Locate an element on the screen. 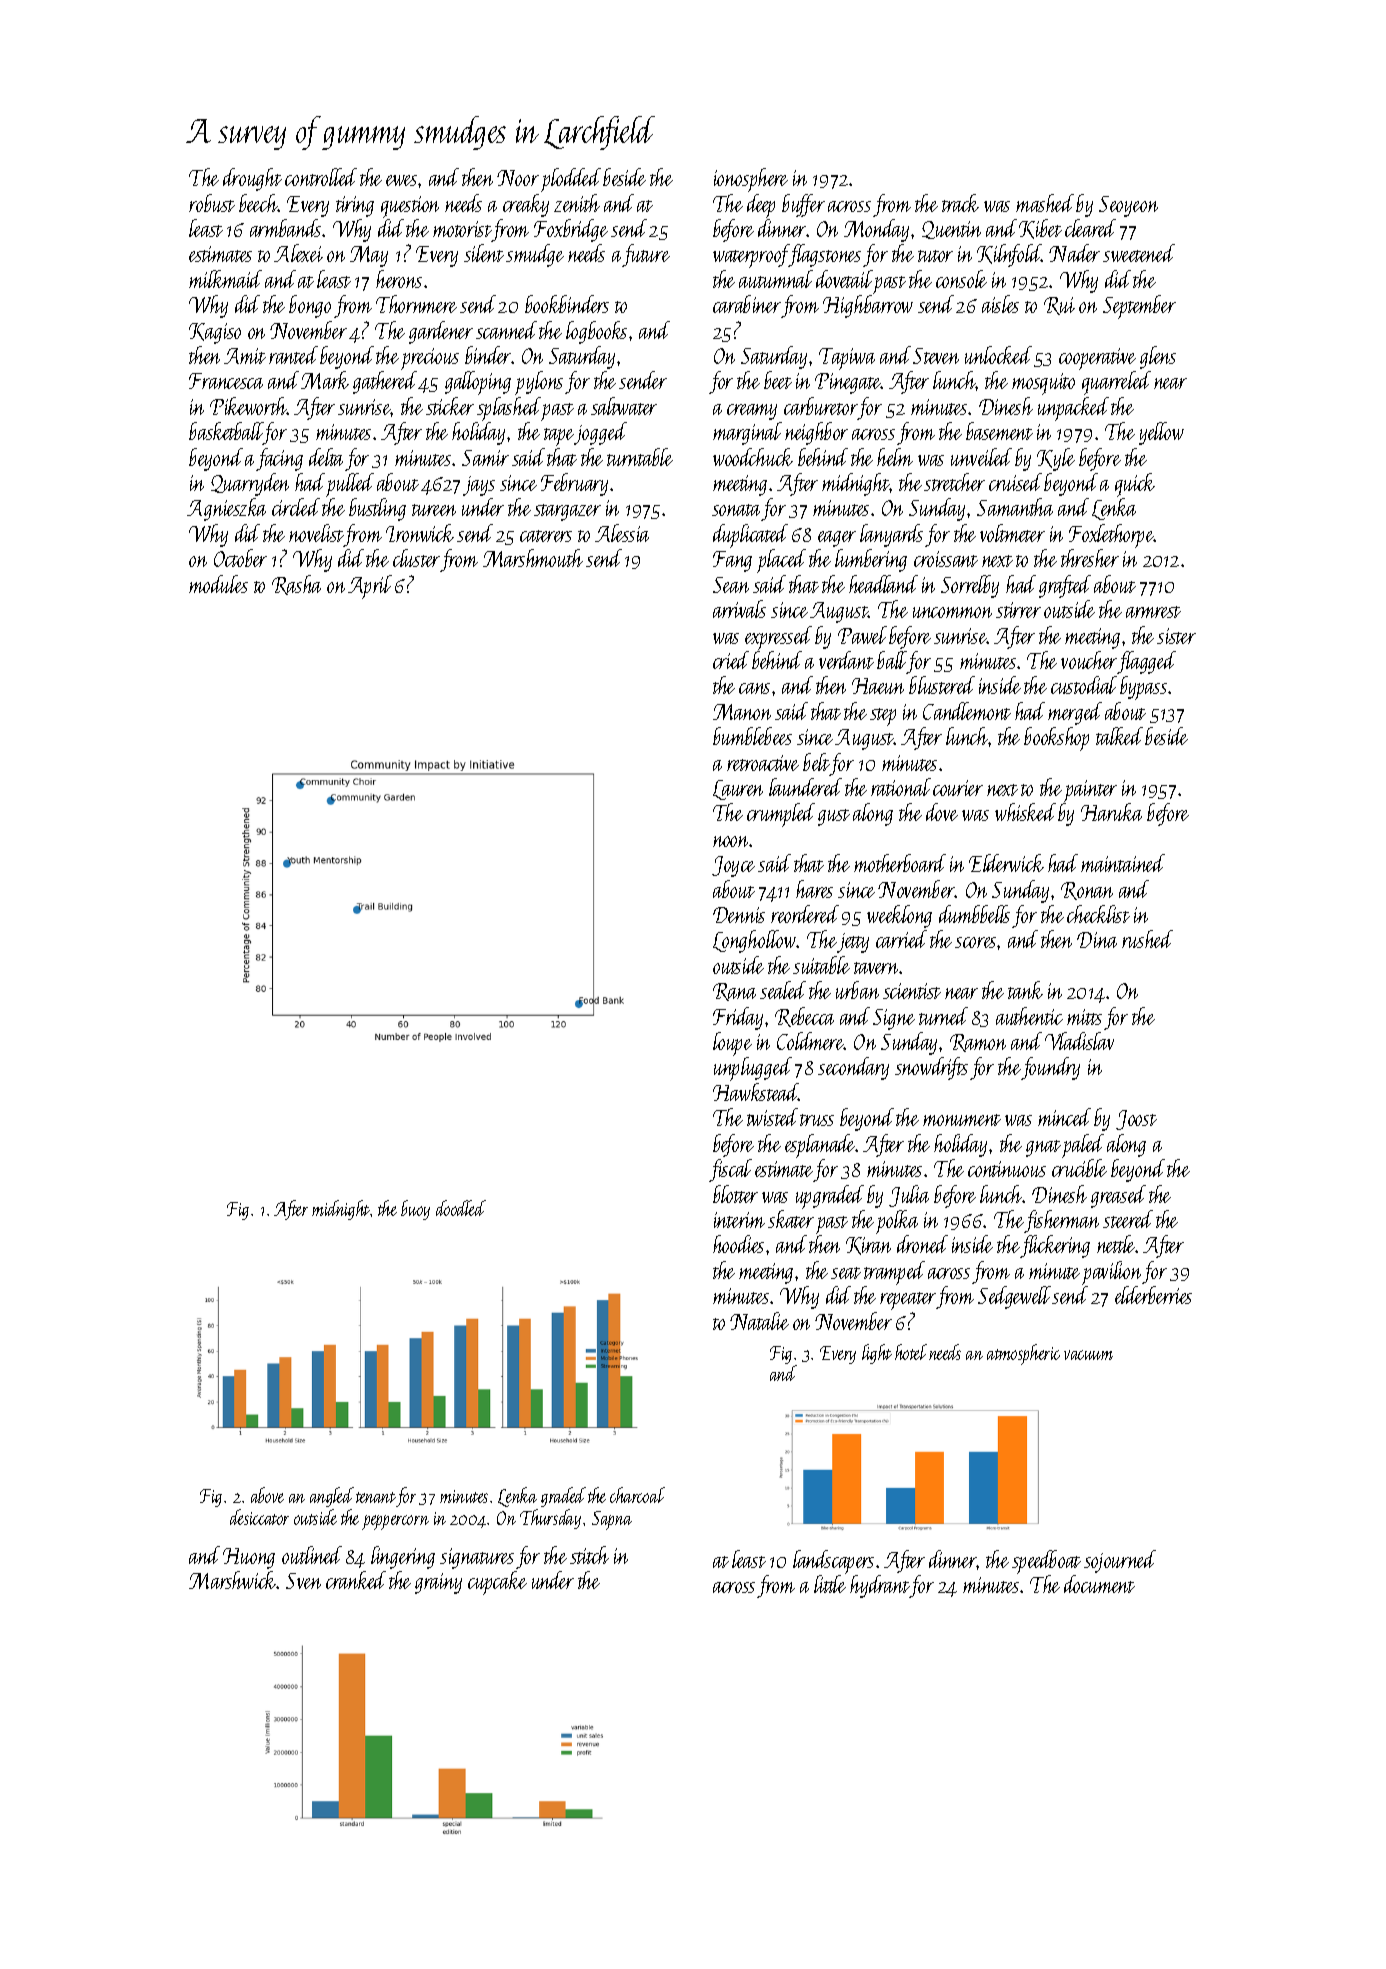 The width and height of the screenshot is (1386, 1969). whisked is located at coordinates (1025, 812).
